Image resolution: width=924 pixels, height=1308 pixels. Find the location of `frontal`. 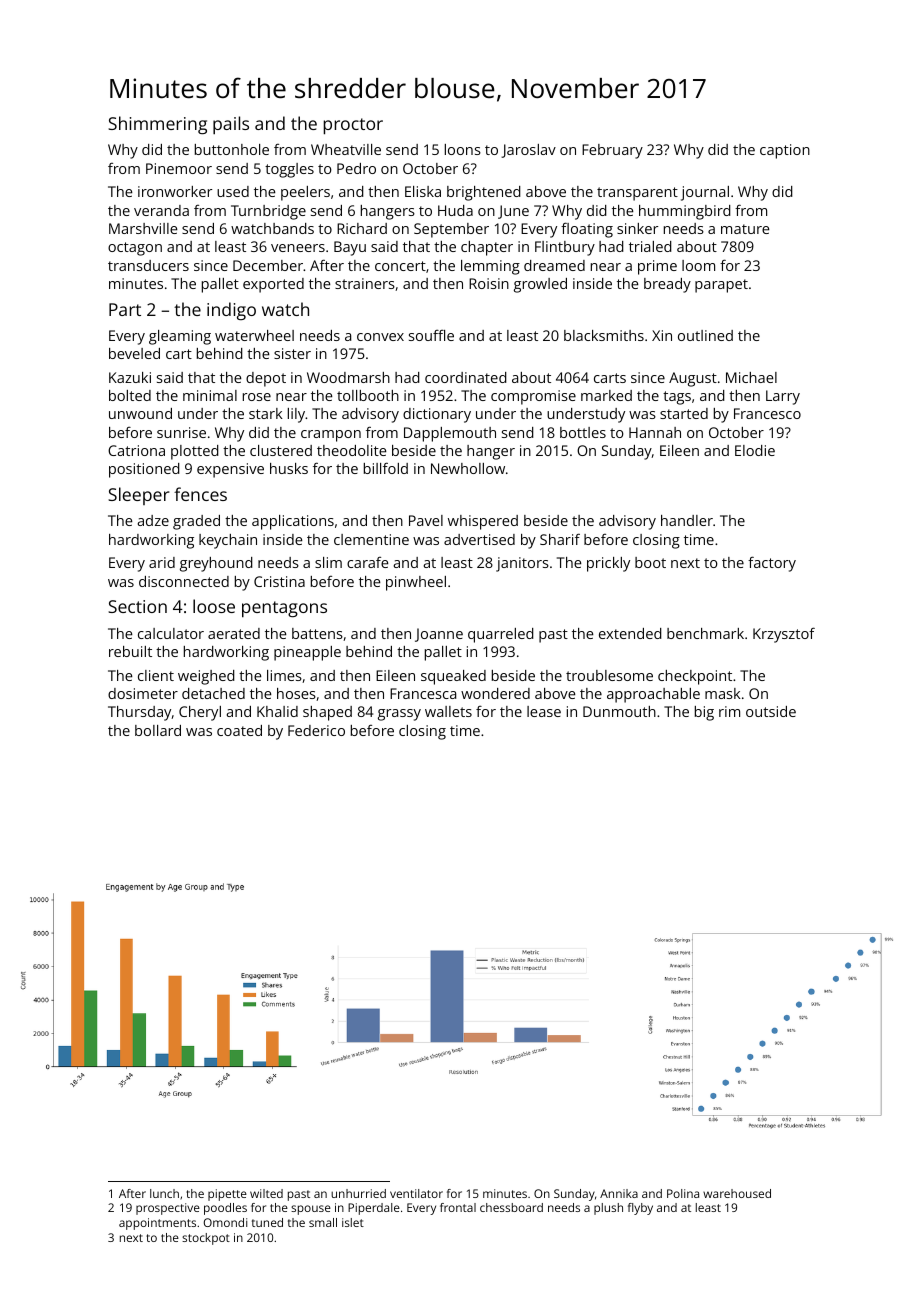

frontal is located at coordinates (458, 1207).
